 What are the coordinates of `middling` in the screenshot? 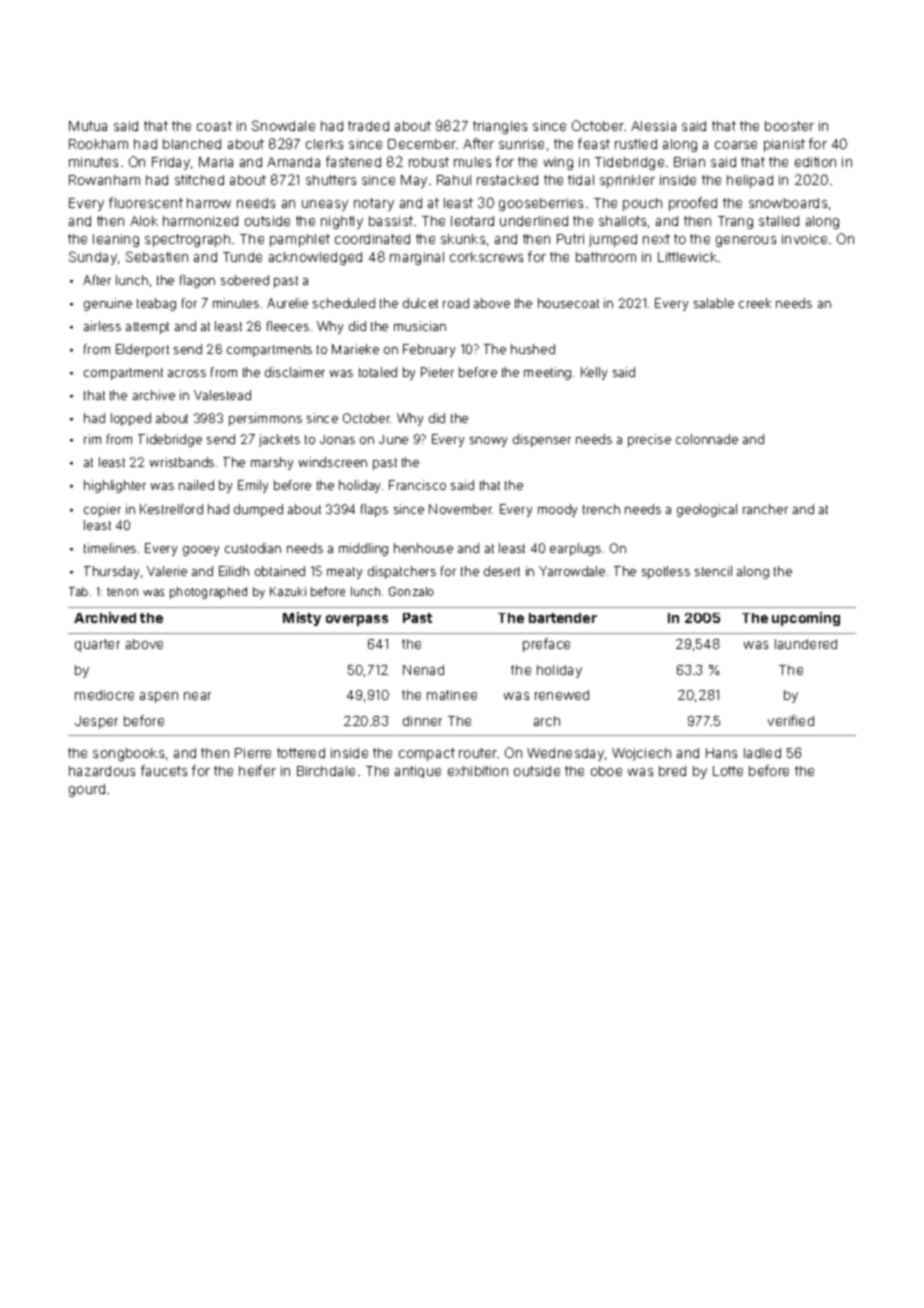 It's located at (363, 549).
